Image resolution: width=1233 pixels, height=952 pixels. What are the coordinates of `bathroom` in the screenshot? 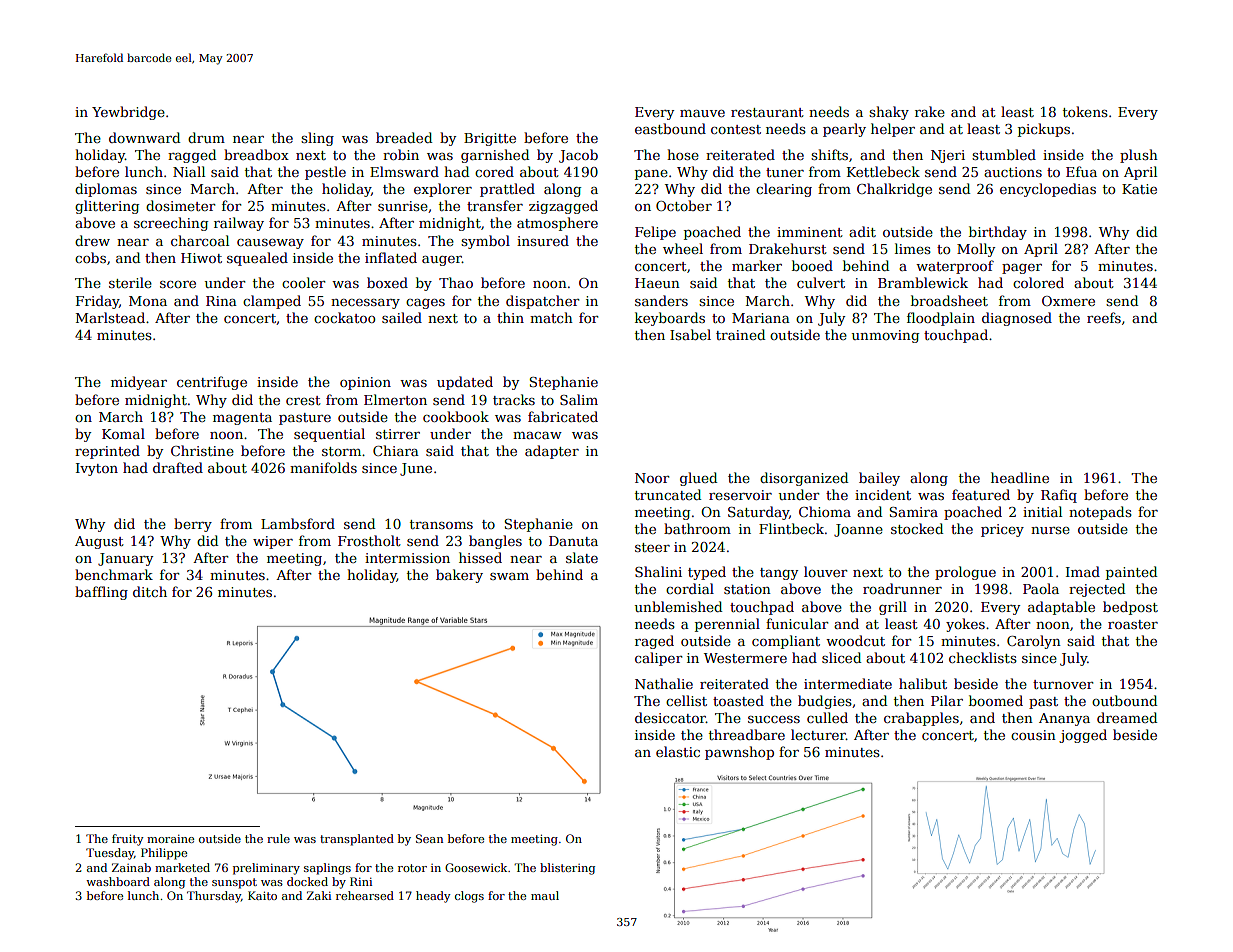 It's located at (697, 528).
